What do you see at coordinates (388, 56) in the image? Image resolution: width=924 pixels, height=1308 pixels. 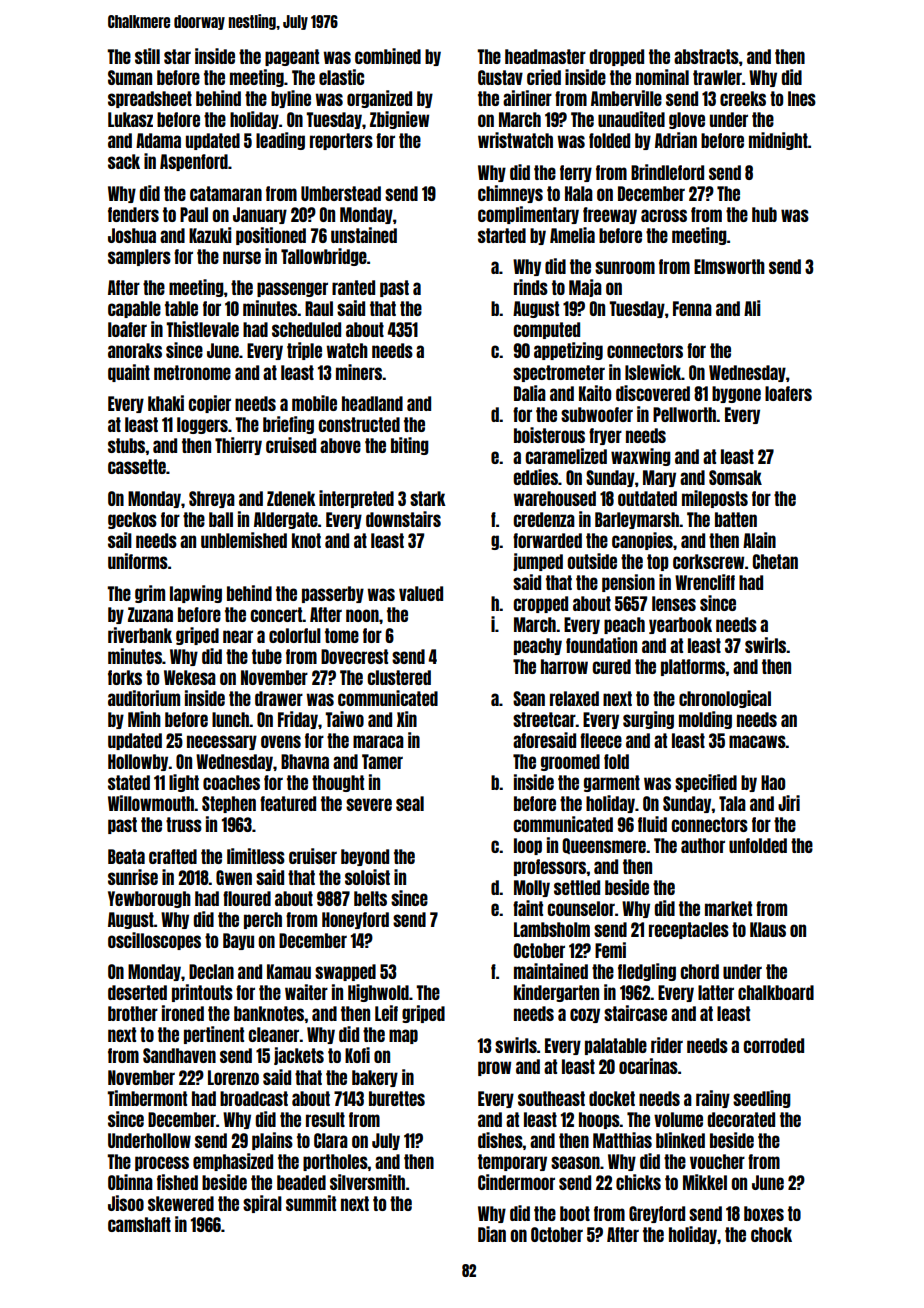 I see `combined` at bounding box center [388, 56].
